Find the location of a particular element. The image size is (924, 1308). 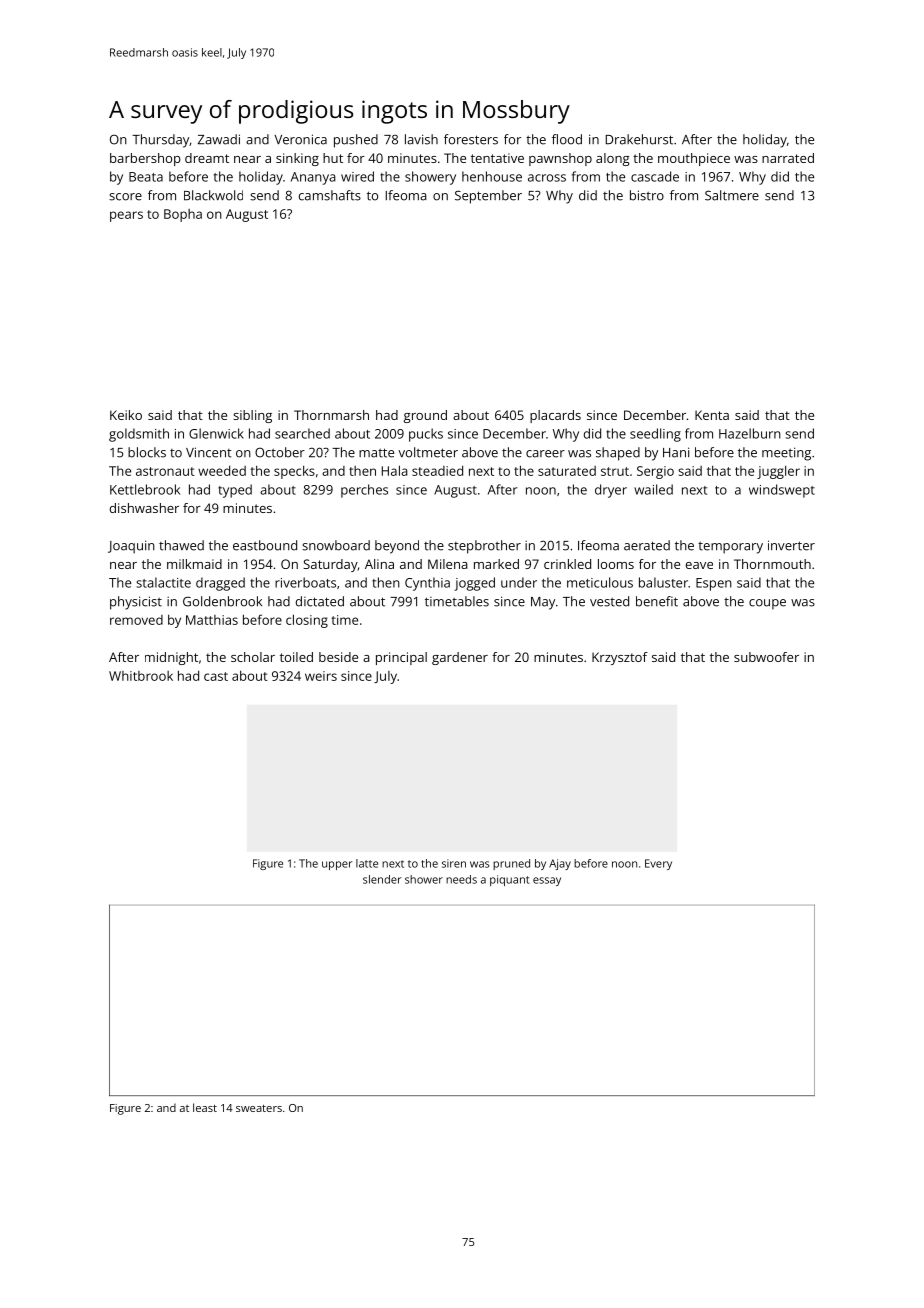

placards is located at coordinates (555, 416).
